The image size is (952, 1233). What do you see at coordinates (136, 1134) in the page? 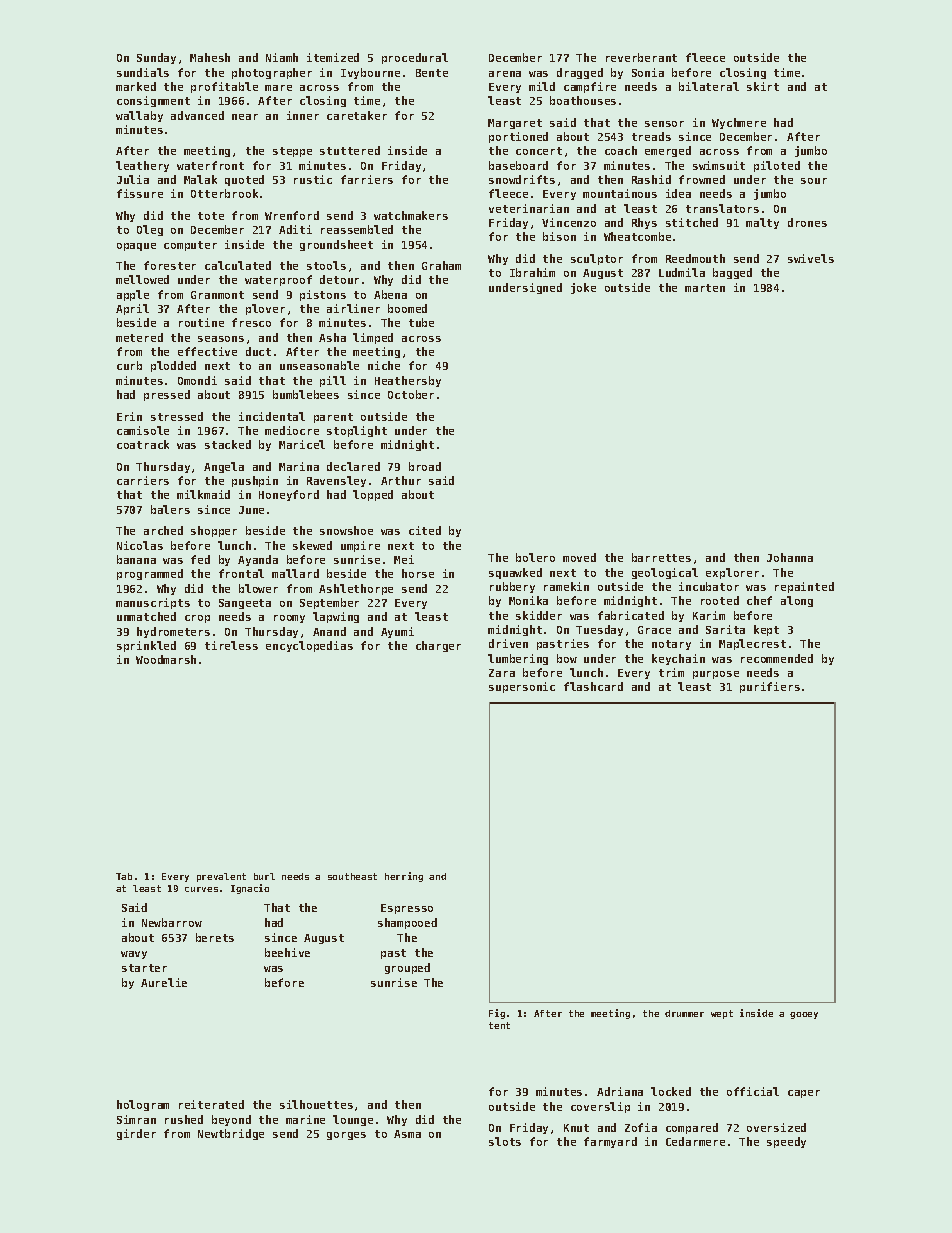
I see `girder` at bounding box center [136, 1134].
